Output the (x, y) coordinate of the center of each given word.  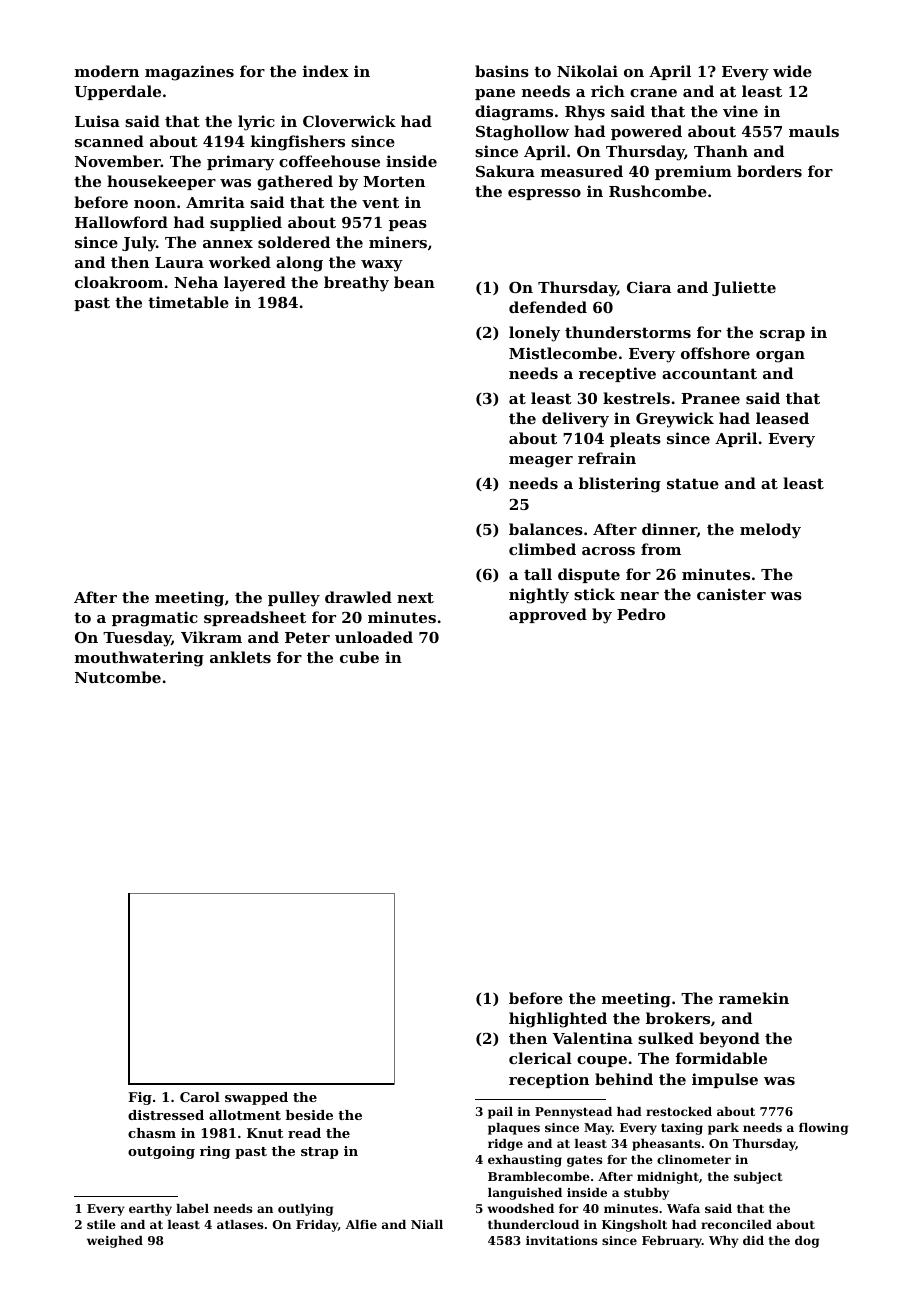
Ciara (649, 287)
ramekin (754, 998)
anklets (240, 657)
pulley (294, 599)
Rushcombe (658, 191)
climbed (542, 549)
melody (770, 531)
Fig (140, 1098)
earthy (150, 1210)
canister (731, 594)
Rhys (585, 113)
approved (548, 615)
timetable (188, 302)
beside (309, 1115)
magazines (189, 73)
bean (414, 282)
